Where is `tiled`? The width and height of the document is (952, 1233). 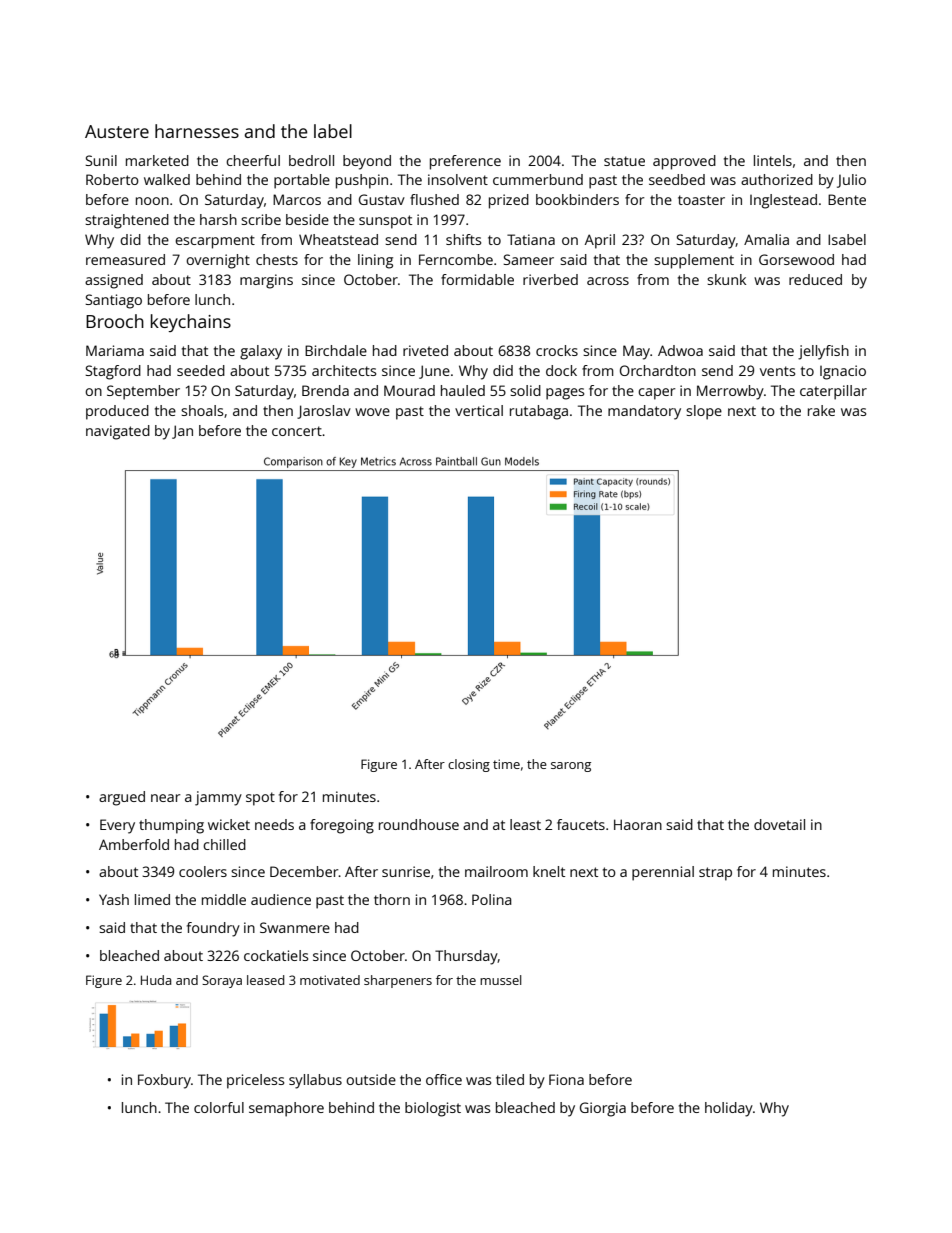
tiled is located at coordinates (510, 1079).
